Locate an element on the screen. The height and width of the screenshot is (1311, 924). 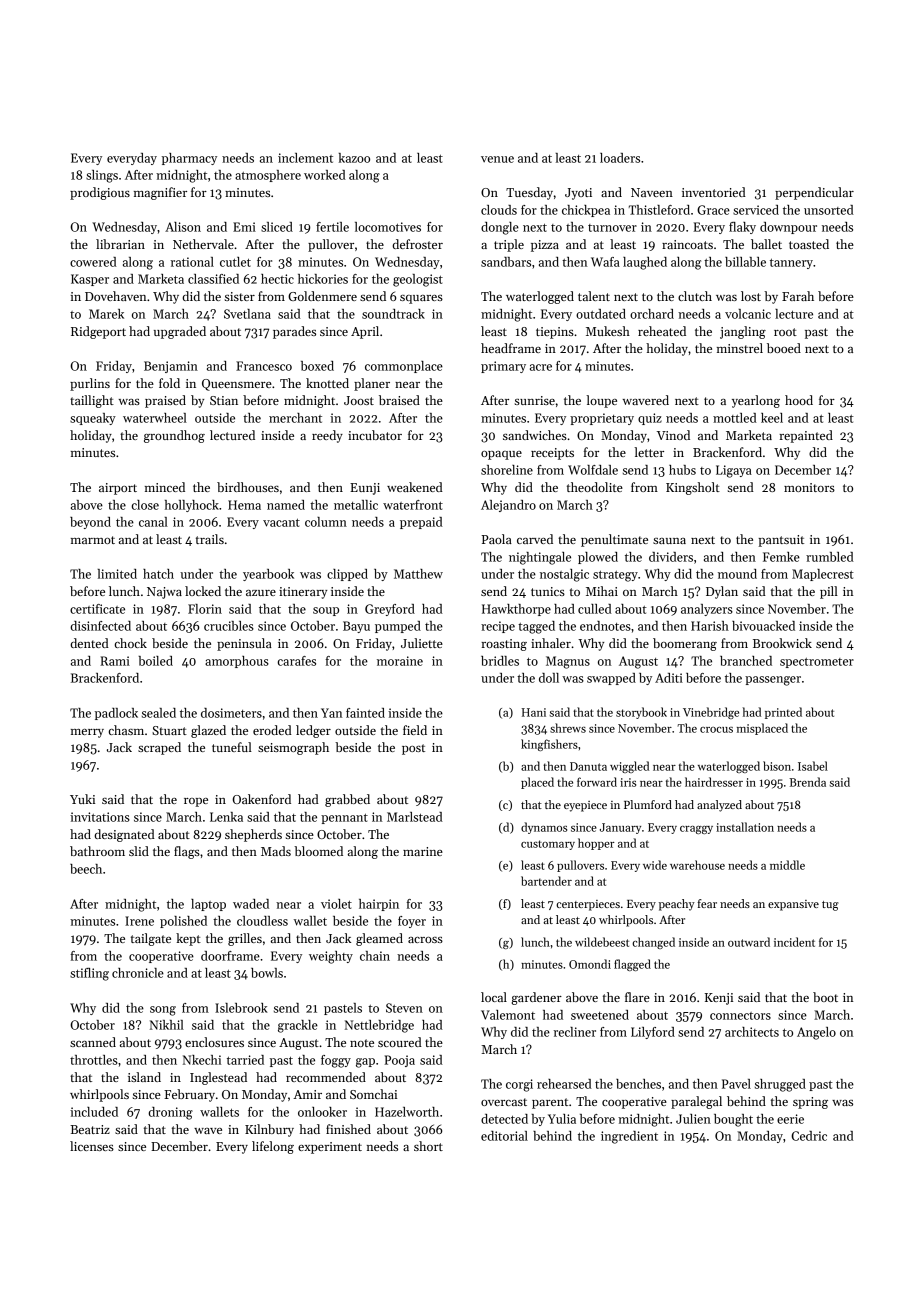
pharmacy is located at coordinates (189, 159).
